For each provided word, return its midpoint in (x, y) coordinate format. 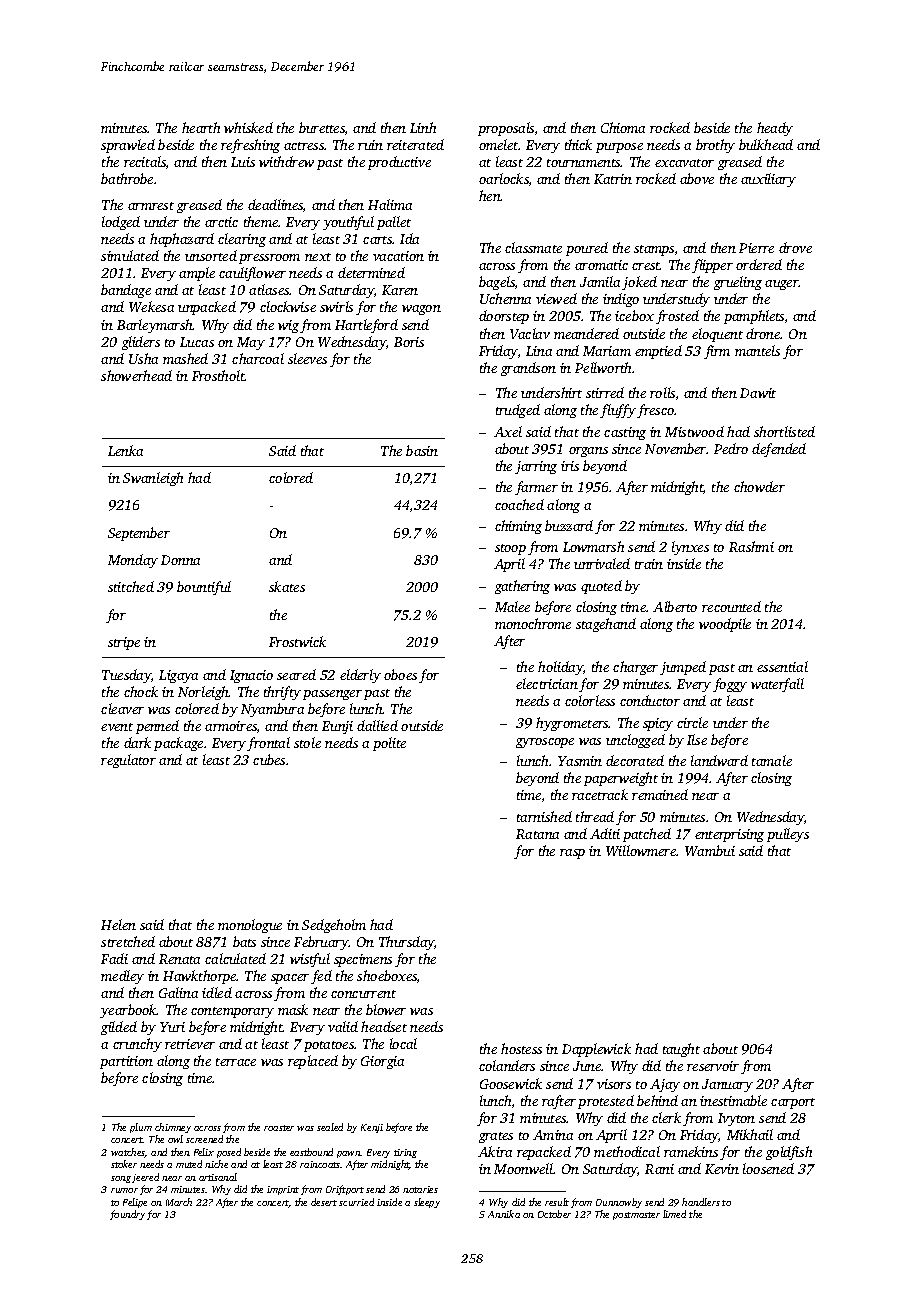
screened (204, 1139)
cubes (269, 759)
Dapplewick (596, 1050)
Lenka (125, 450)
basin (422, 450)
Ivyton (736, 1119)
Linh (423, 127)
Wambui (710, 850)
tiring (405, 1153)
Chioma (623, 127)
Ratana (537, 834)
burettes (322, 127)
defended (779, 450)
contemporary (232, 1012)
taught (681, 1050)
